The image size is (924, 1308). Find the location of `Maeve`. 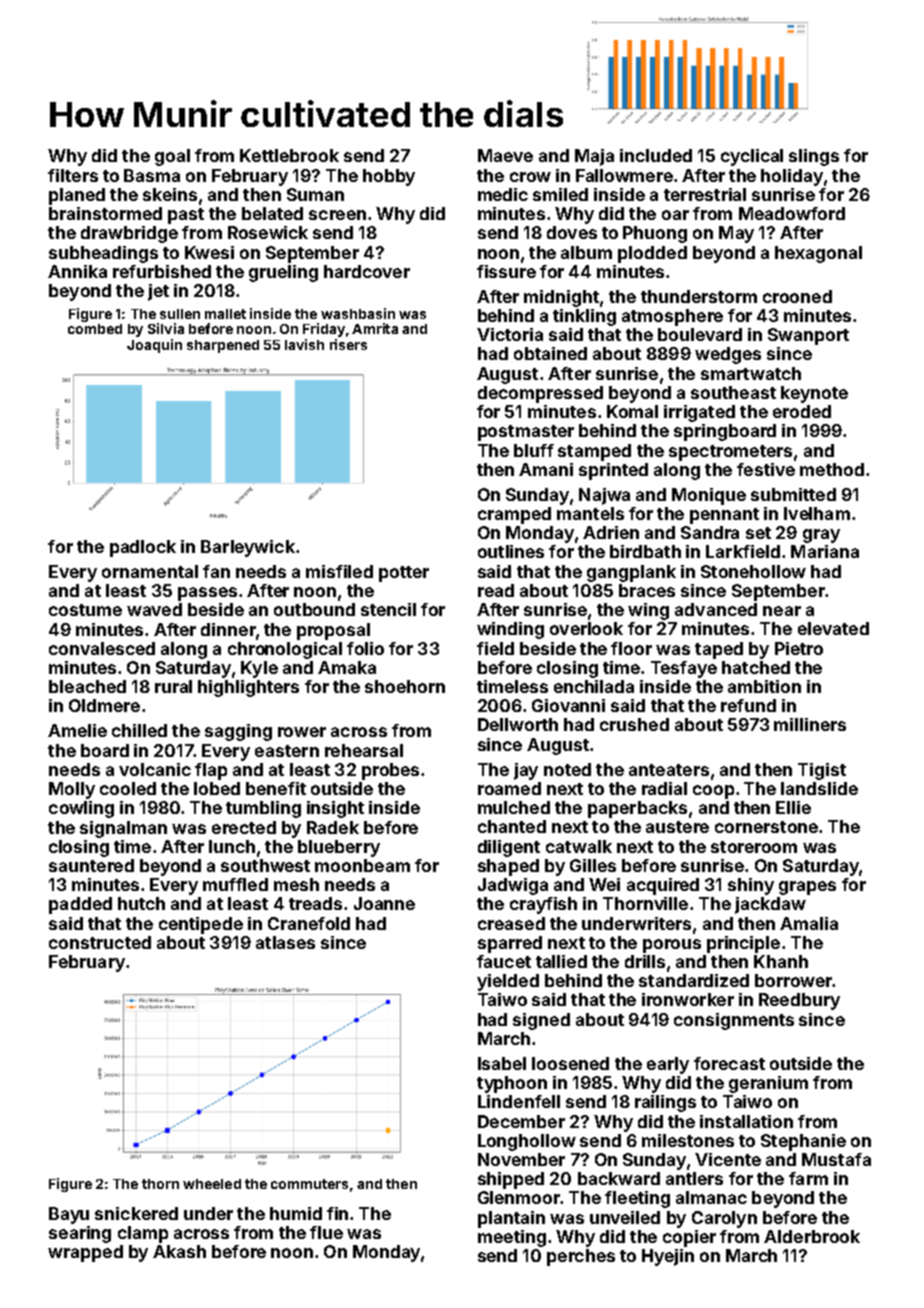

Maeve is located at coordinates (505, 155).
